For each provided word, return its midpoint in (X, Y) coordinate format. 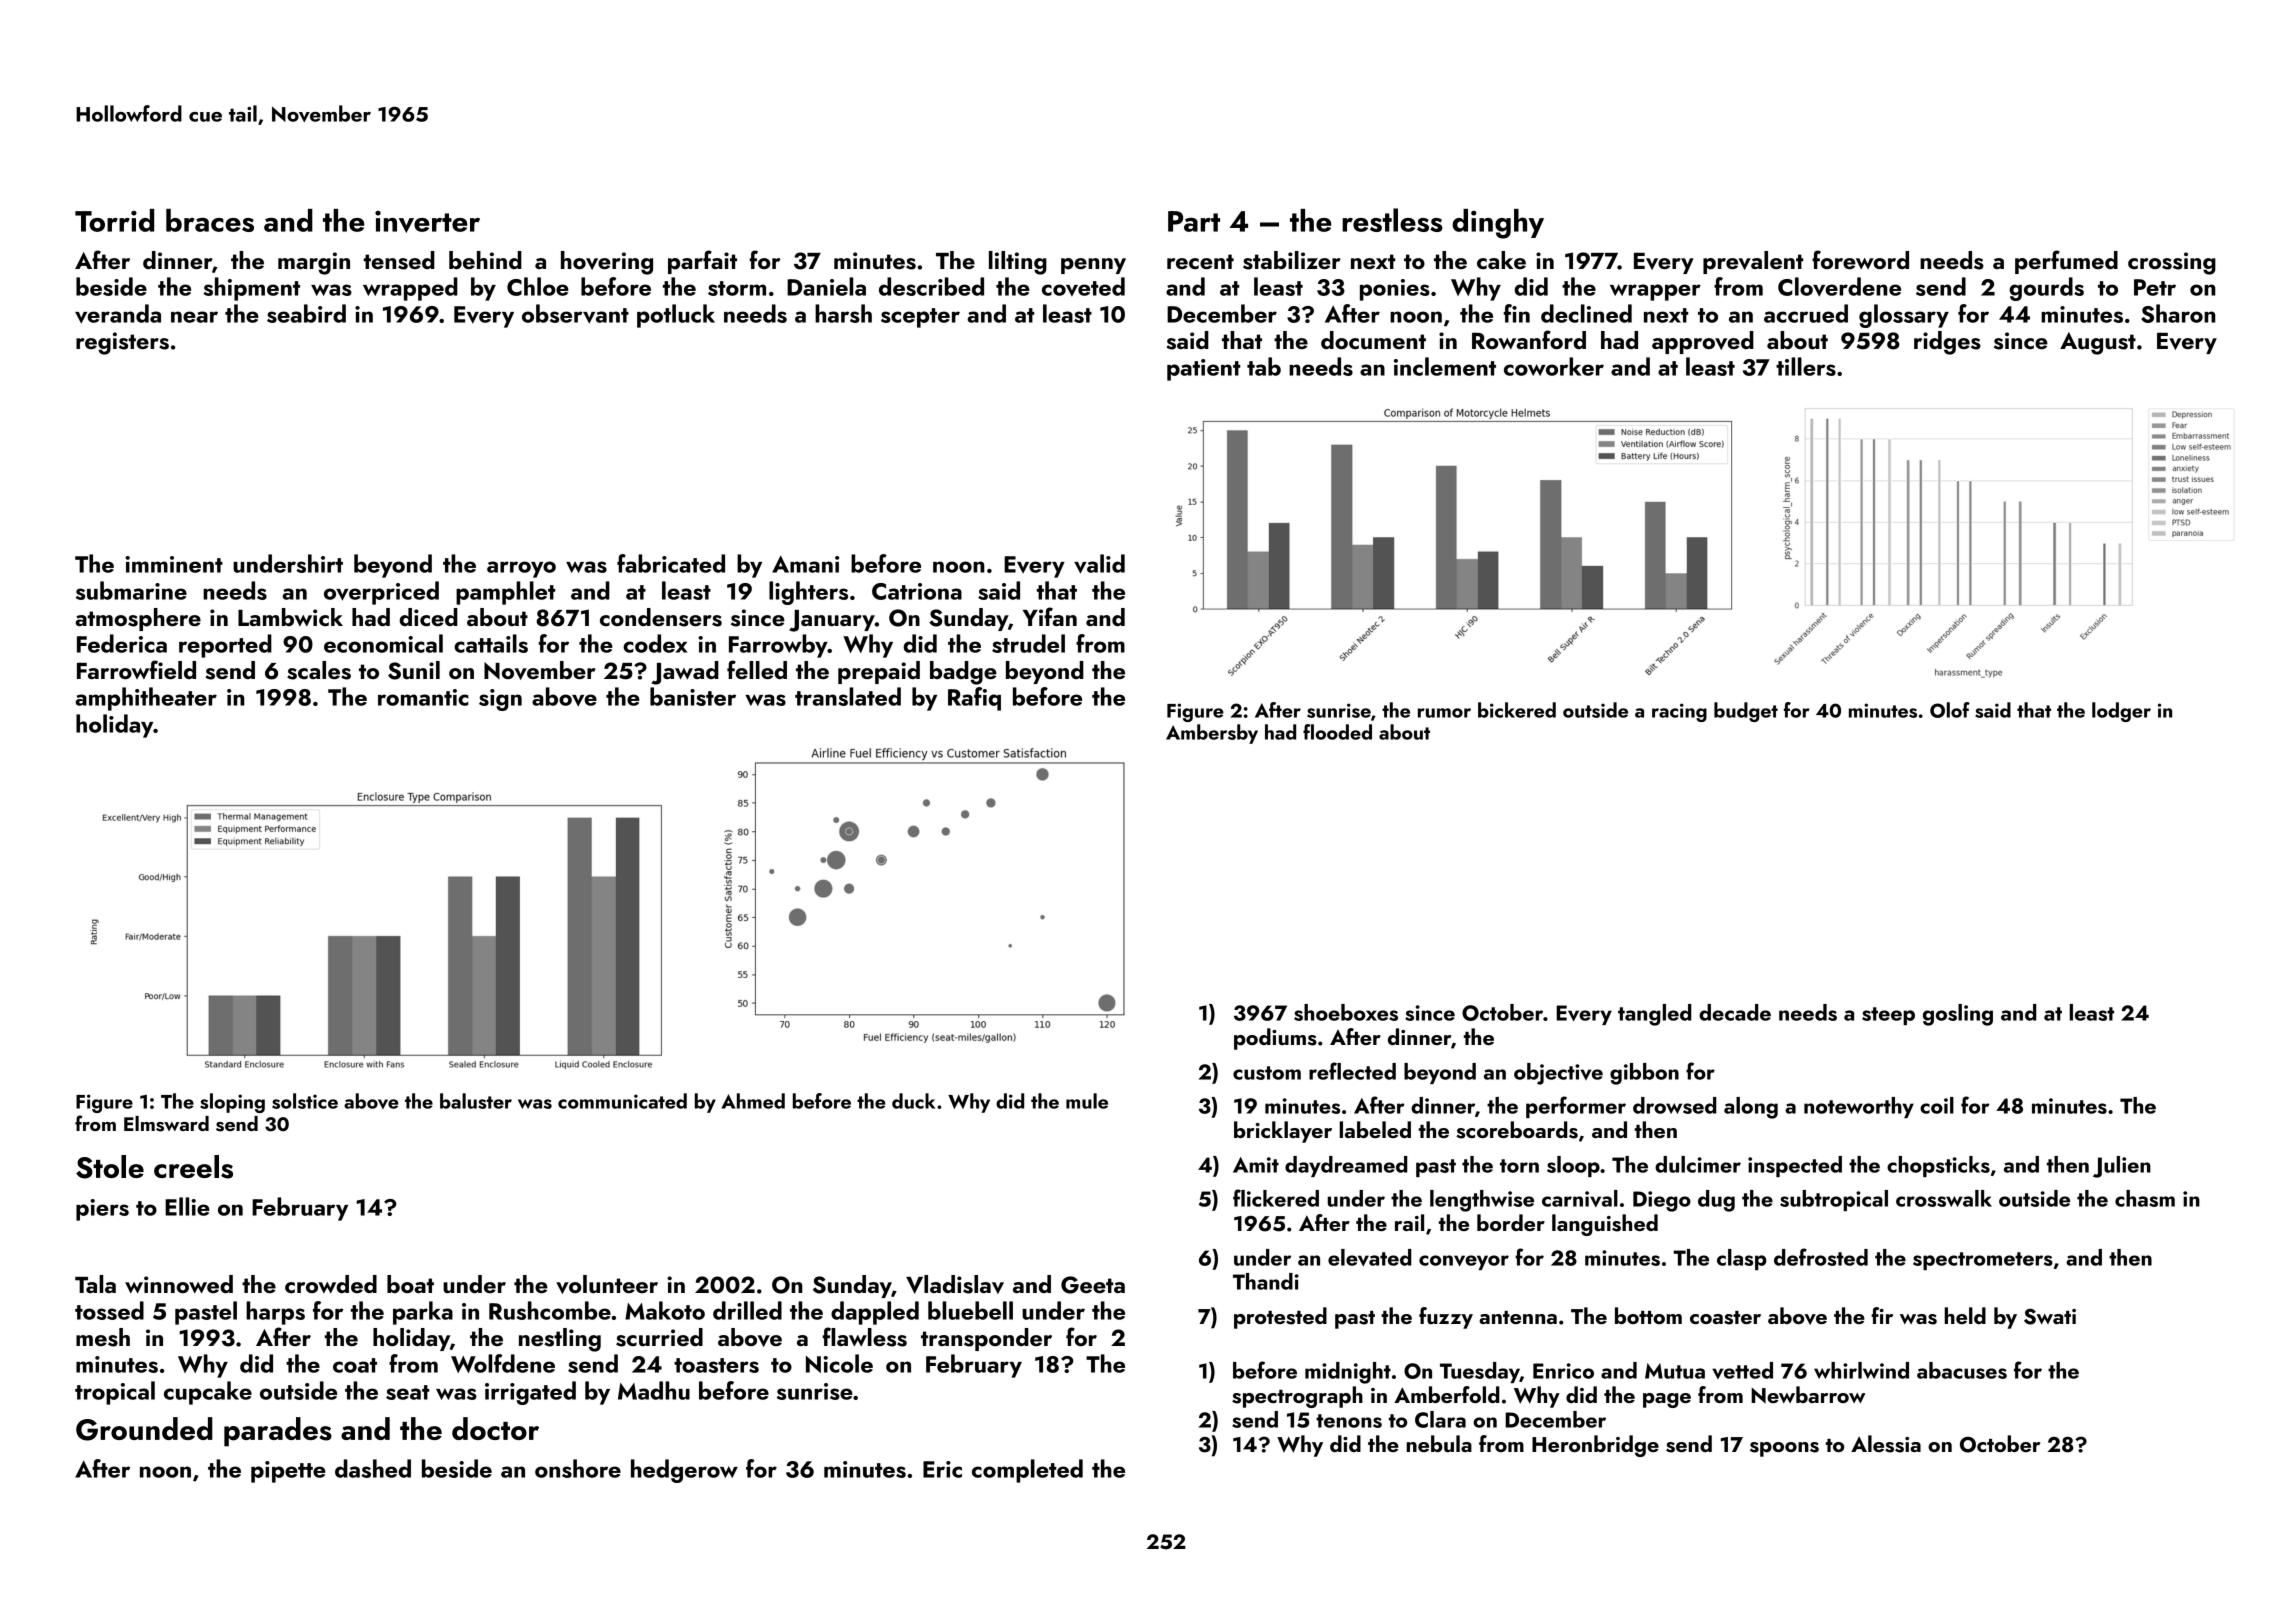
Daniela (826, 286)
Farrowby (778, 646)
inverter (427, 222)
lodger (2121, 712)
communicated (622, 1101)
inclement (1445, 366)
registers (122, 343)
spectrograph (1297, 1397)
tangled (1654, 1015)
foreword (1860, 259)
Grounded (144, 1429)
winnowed (179, 1284)
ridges (1947, 343)
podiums (1275, 1039)
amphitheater (146, 699)
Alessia (1886, 1444)
